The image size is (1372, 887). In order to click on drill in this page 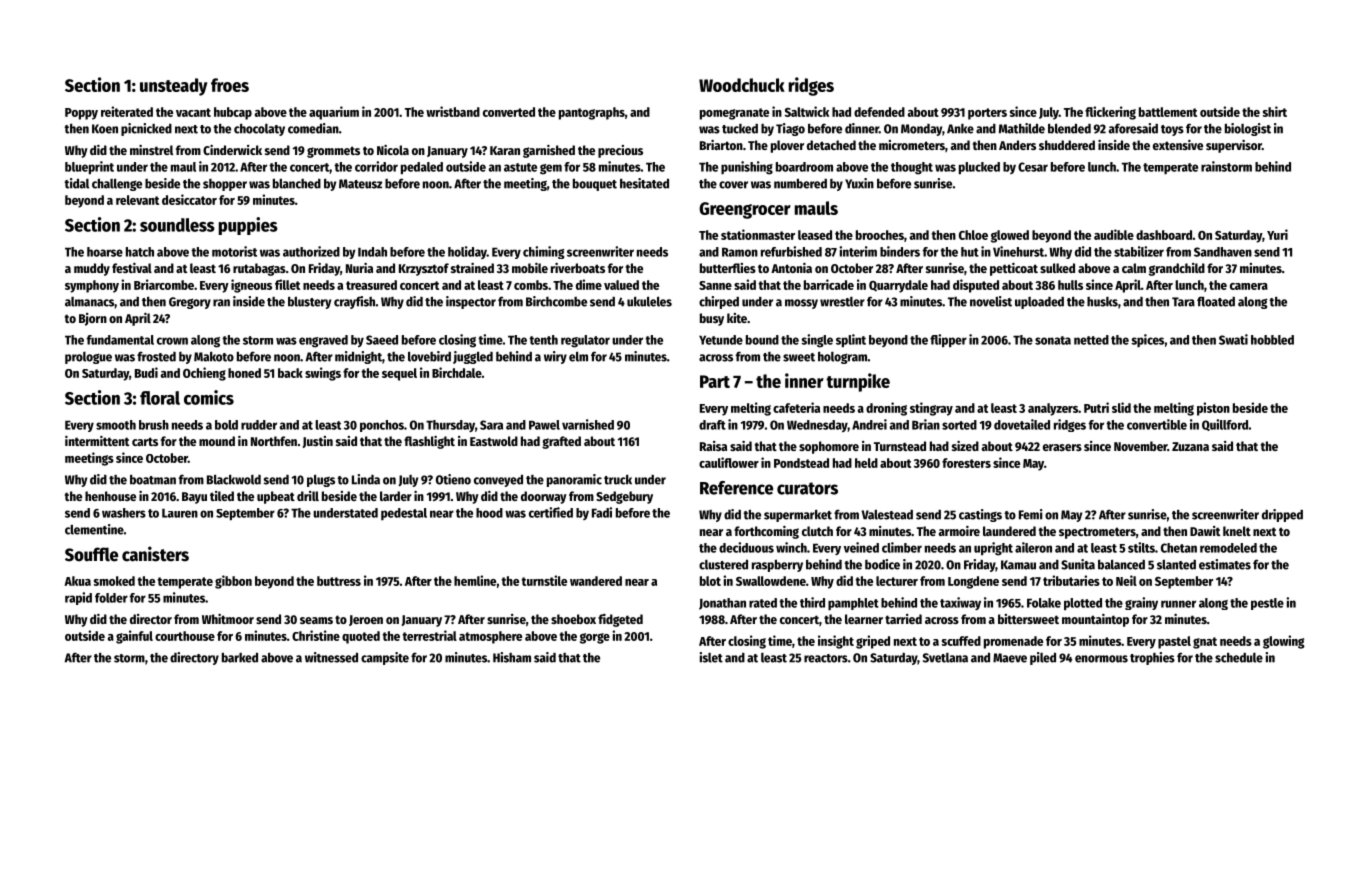, I will do `click(308, 496)`.
